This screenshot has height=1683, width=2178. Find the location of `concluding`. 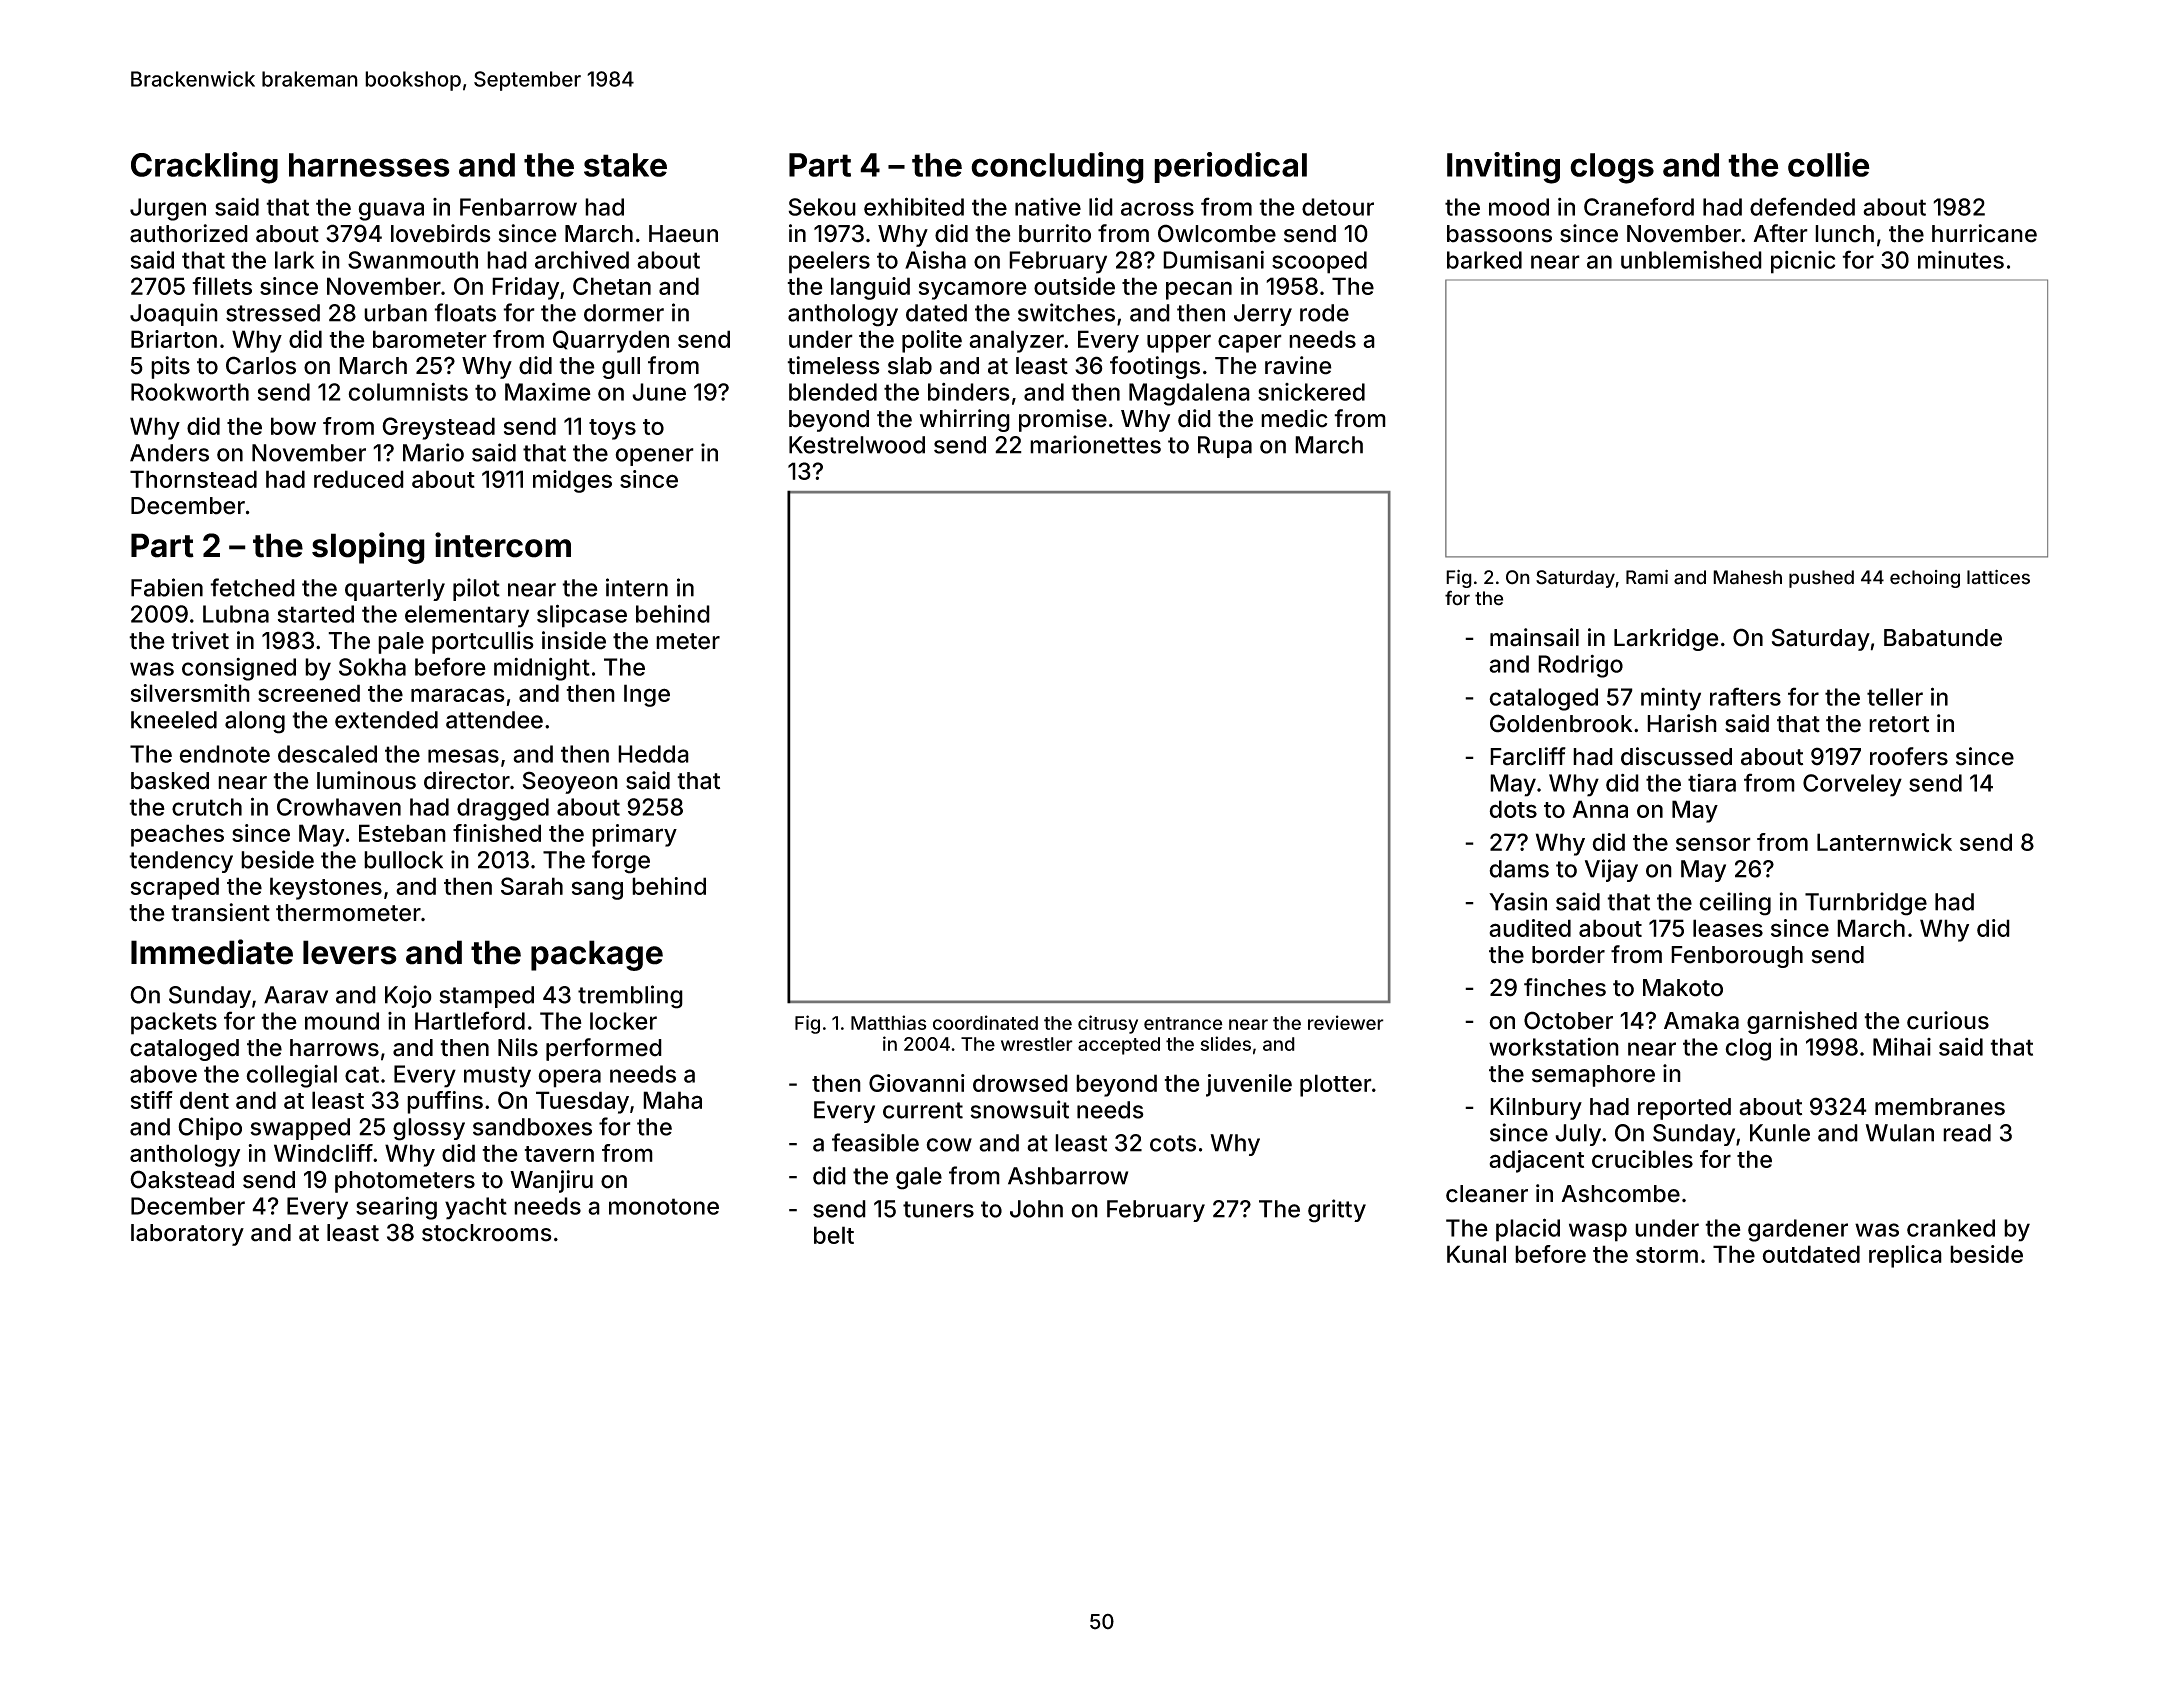

concluding is located at coordinates (1057, 168).
